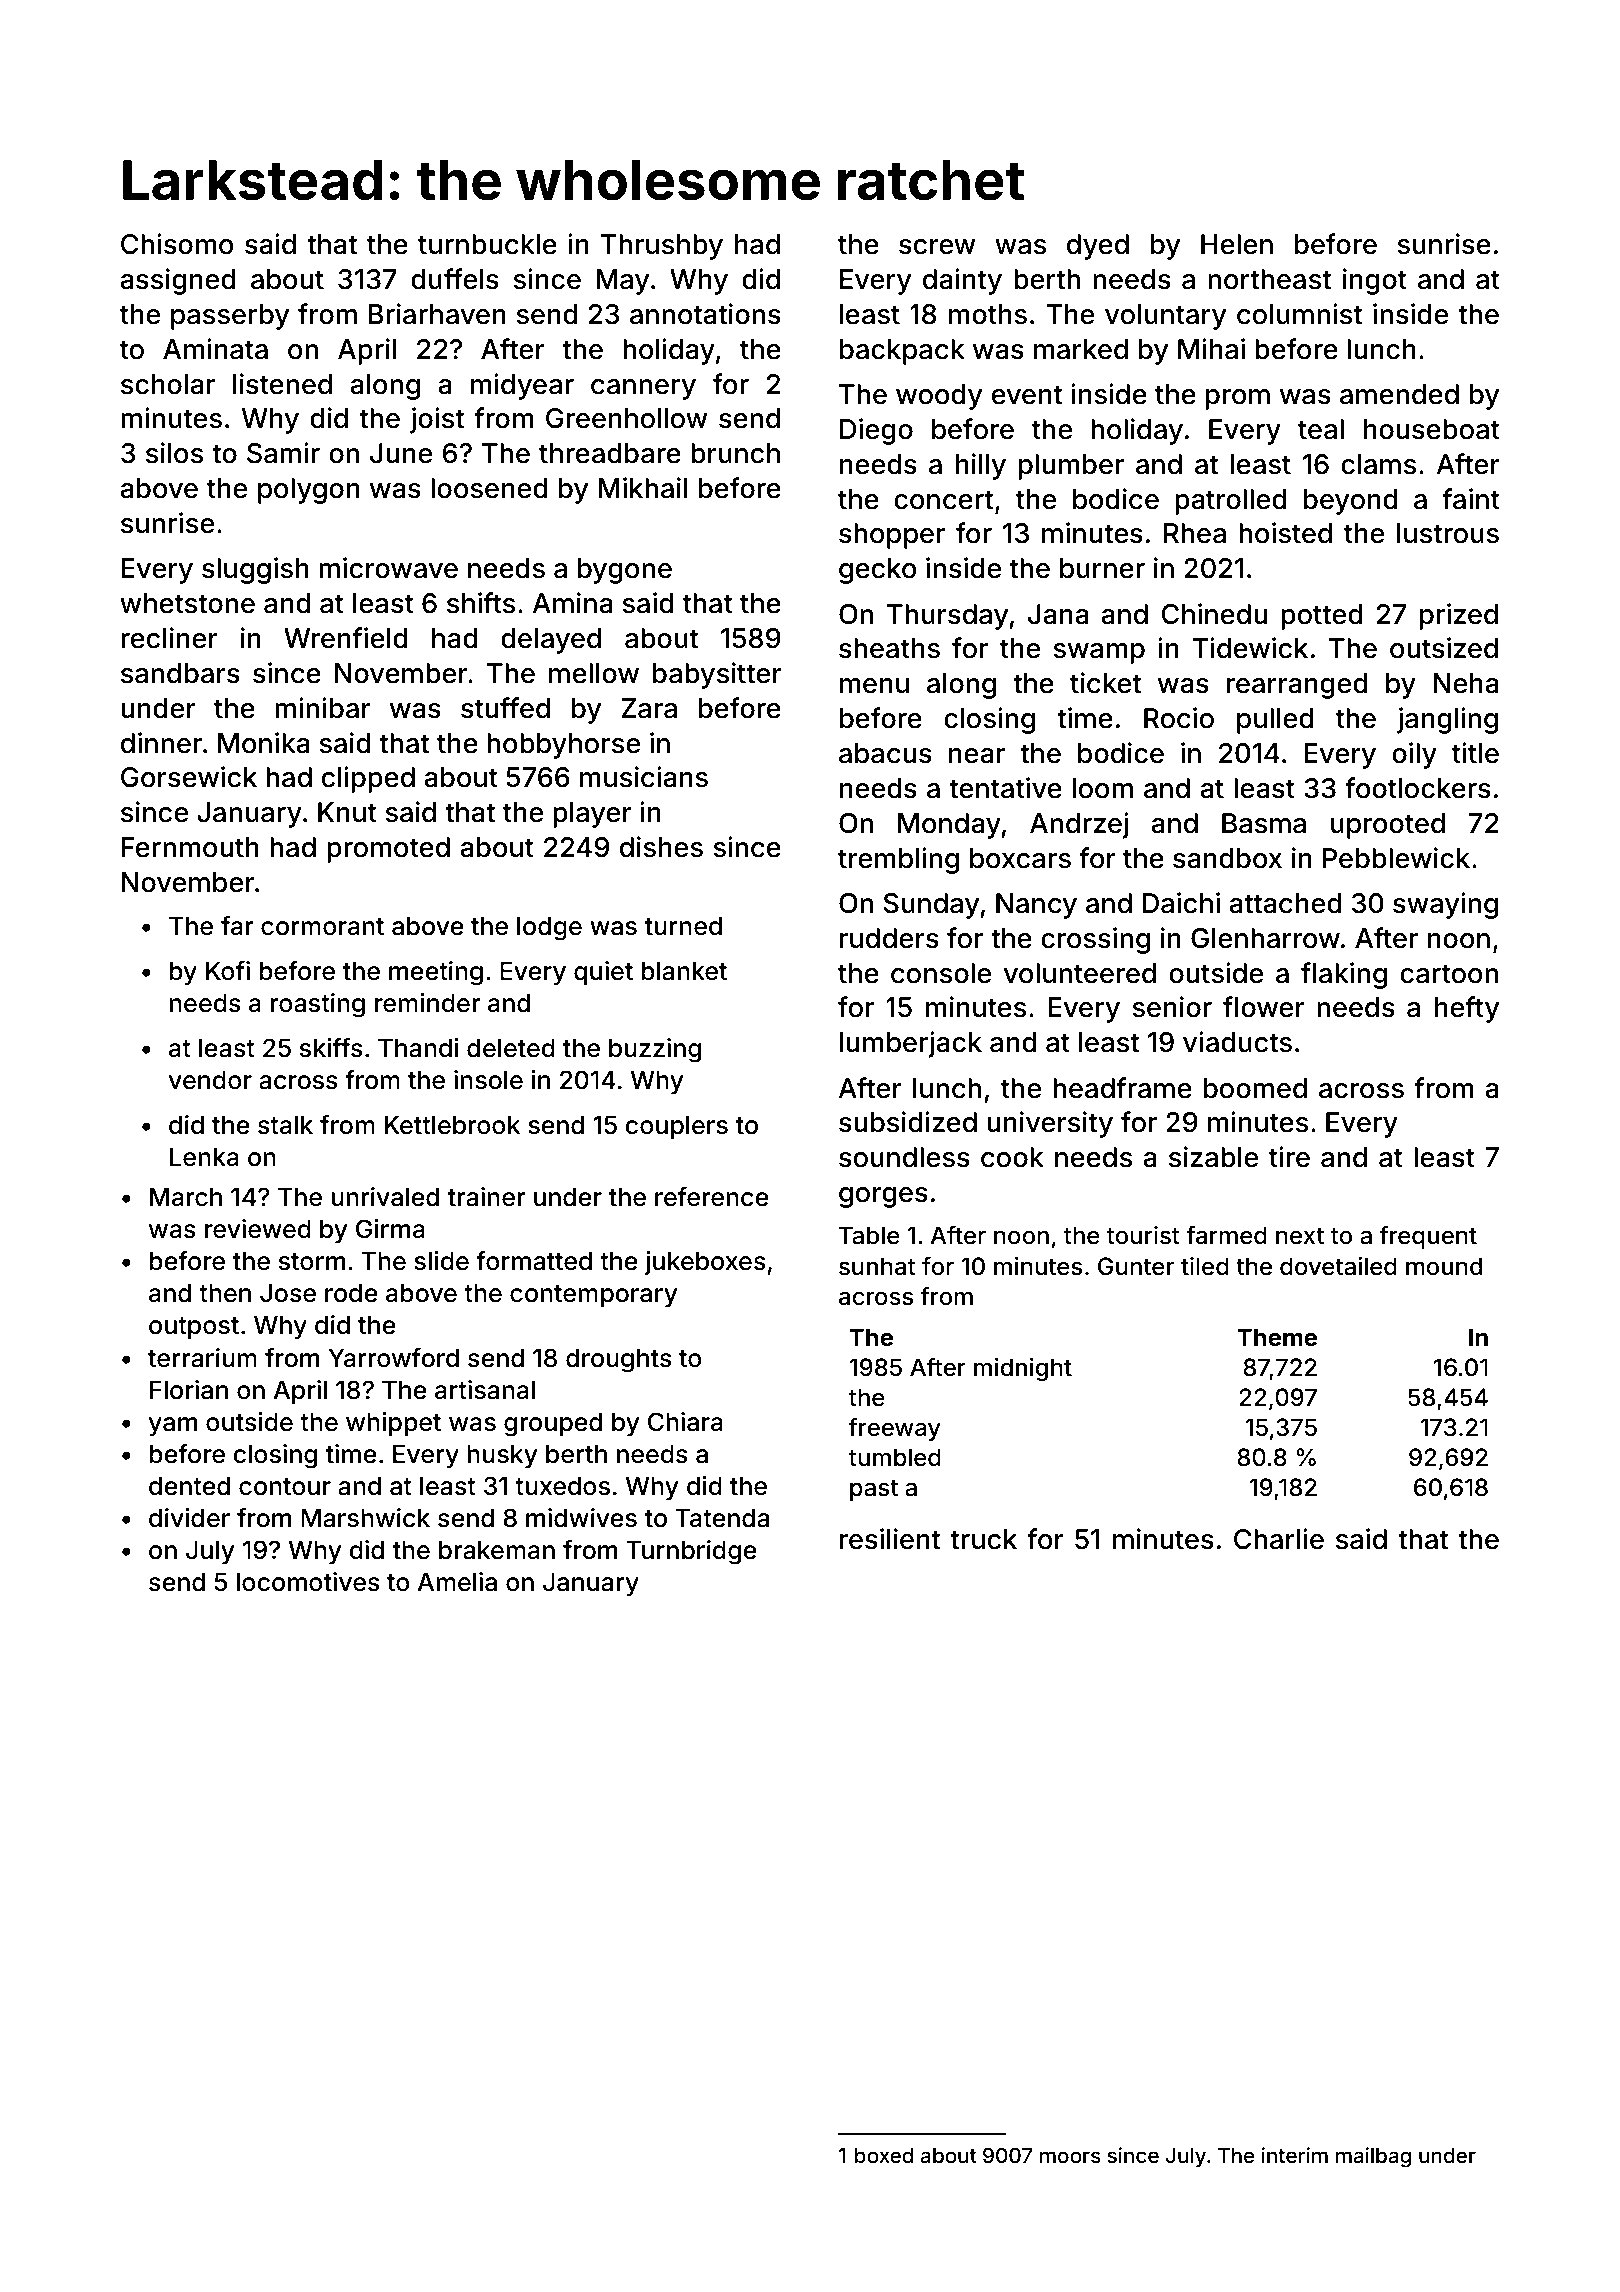  What do you see at coordinates (1255, 1088) in the page?
I see `boomed` at bounding box center [1255, 1088].
